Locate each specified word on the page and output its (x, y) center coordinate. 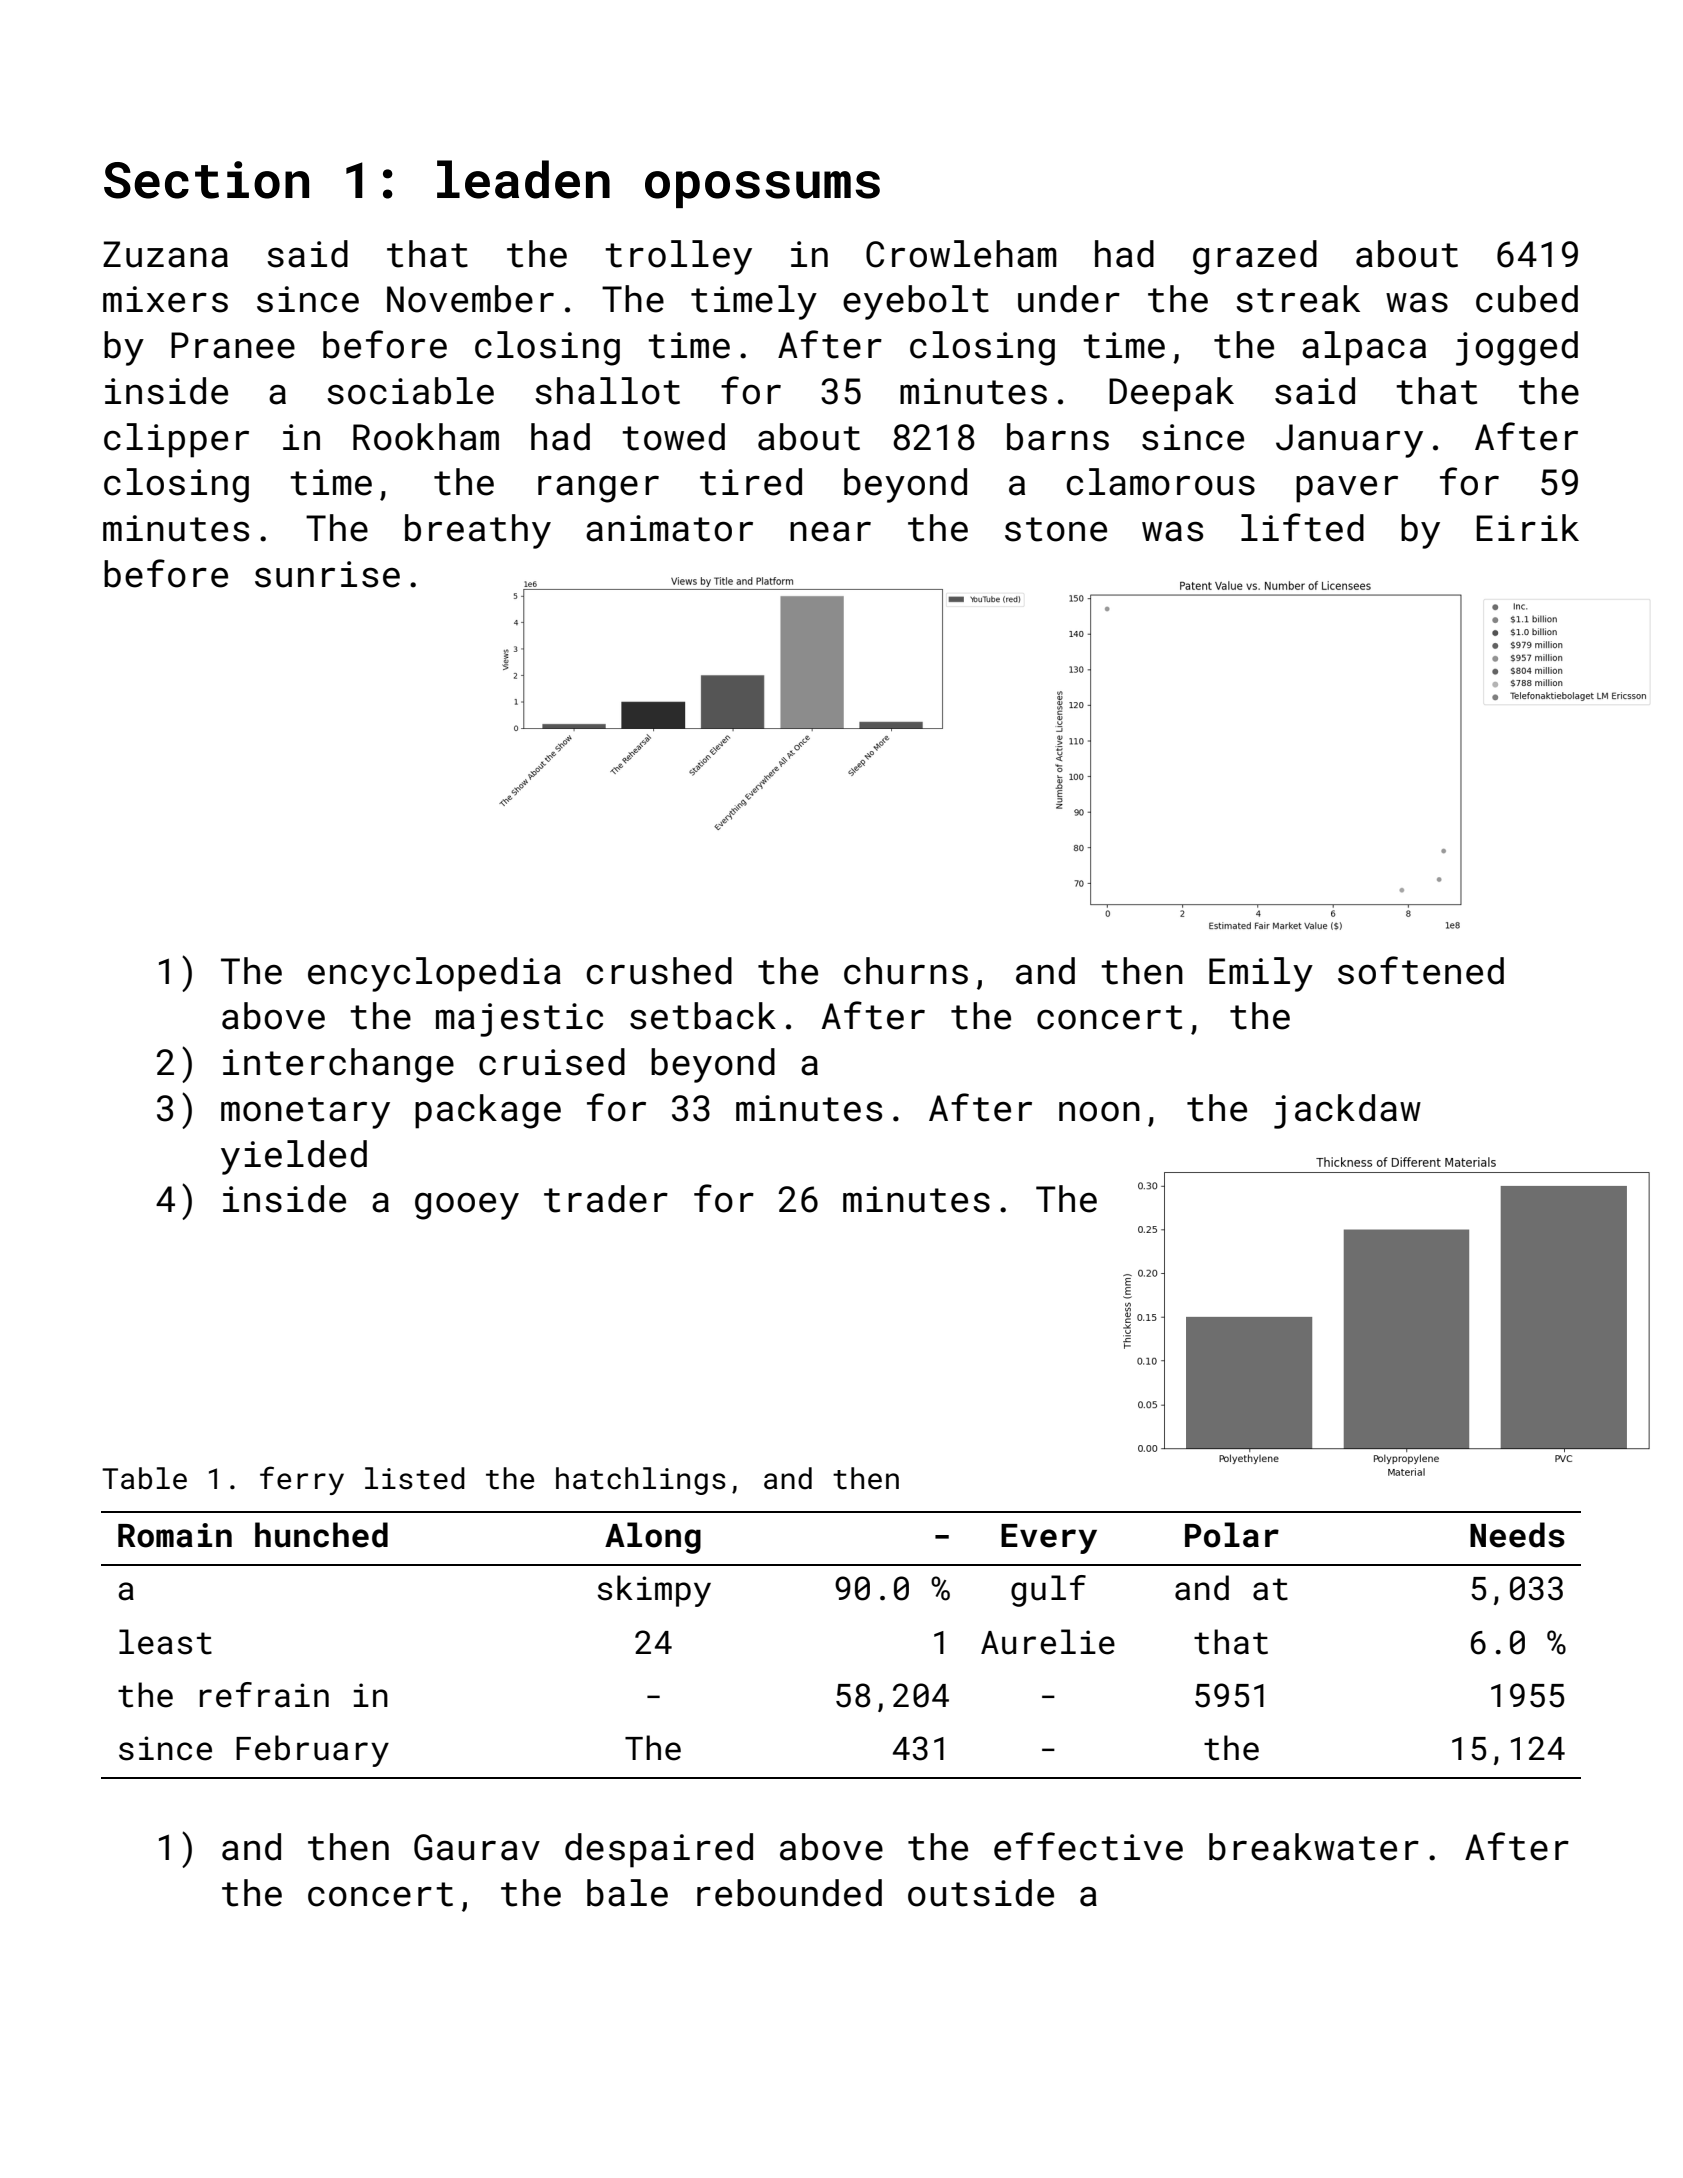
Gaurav (477, 1847)
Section (206, 180)
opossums (762, 189)
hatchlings (641, 1481)
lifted (1302, 527)
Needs (1517, 1535)
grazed (1255, 257)
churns (906, 971)
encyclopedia (434, 974)
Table (144, 1478)
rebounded (789, 1893)
